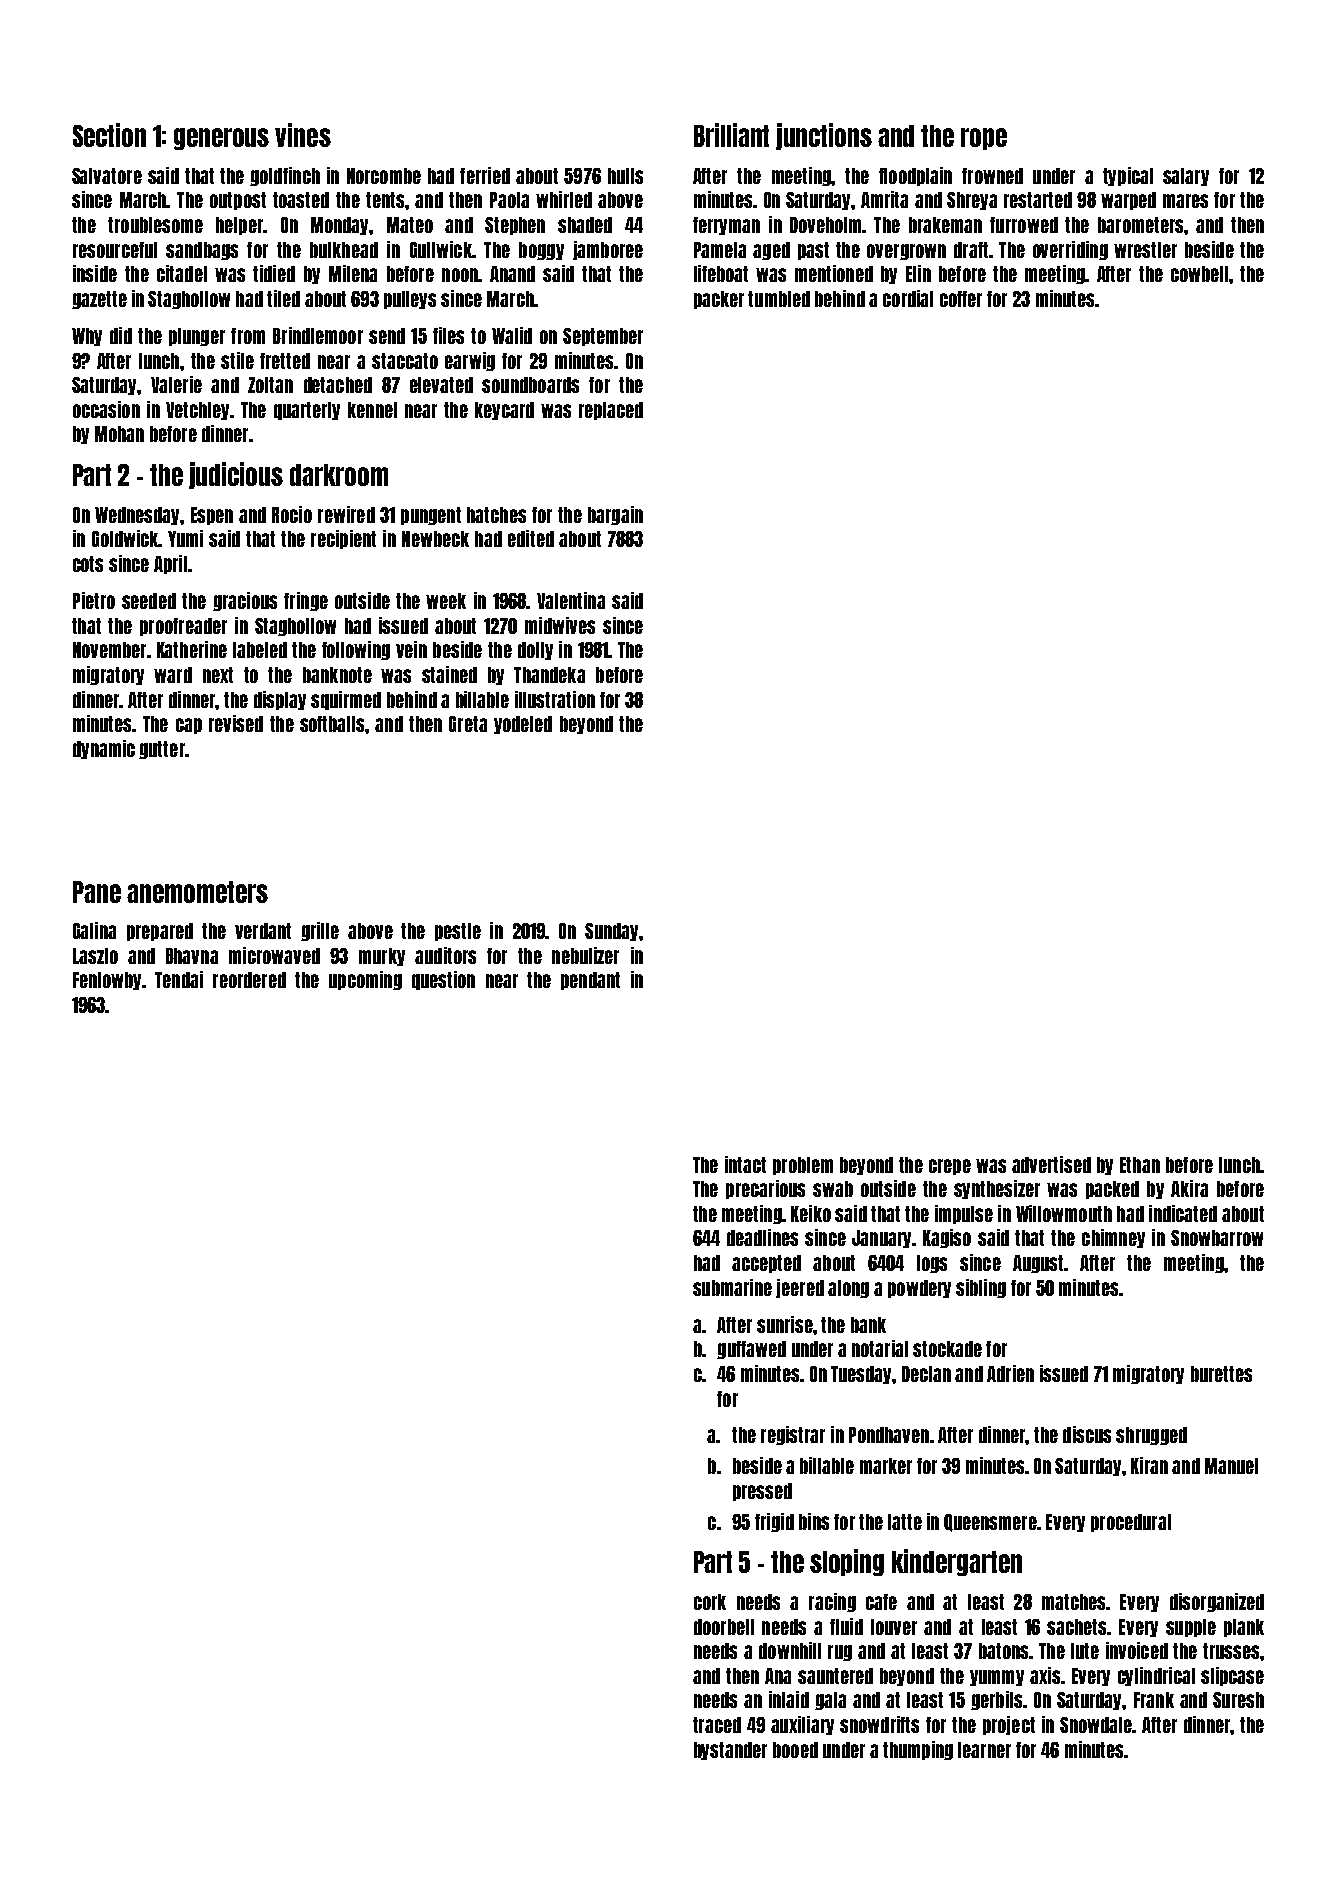 This page has height=1890, width=1336. Describe the element at coordinates (512, 274) in the page. I see `Anand` at that location.
